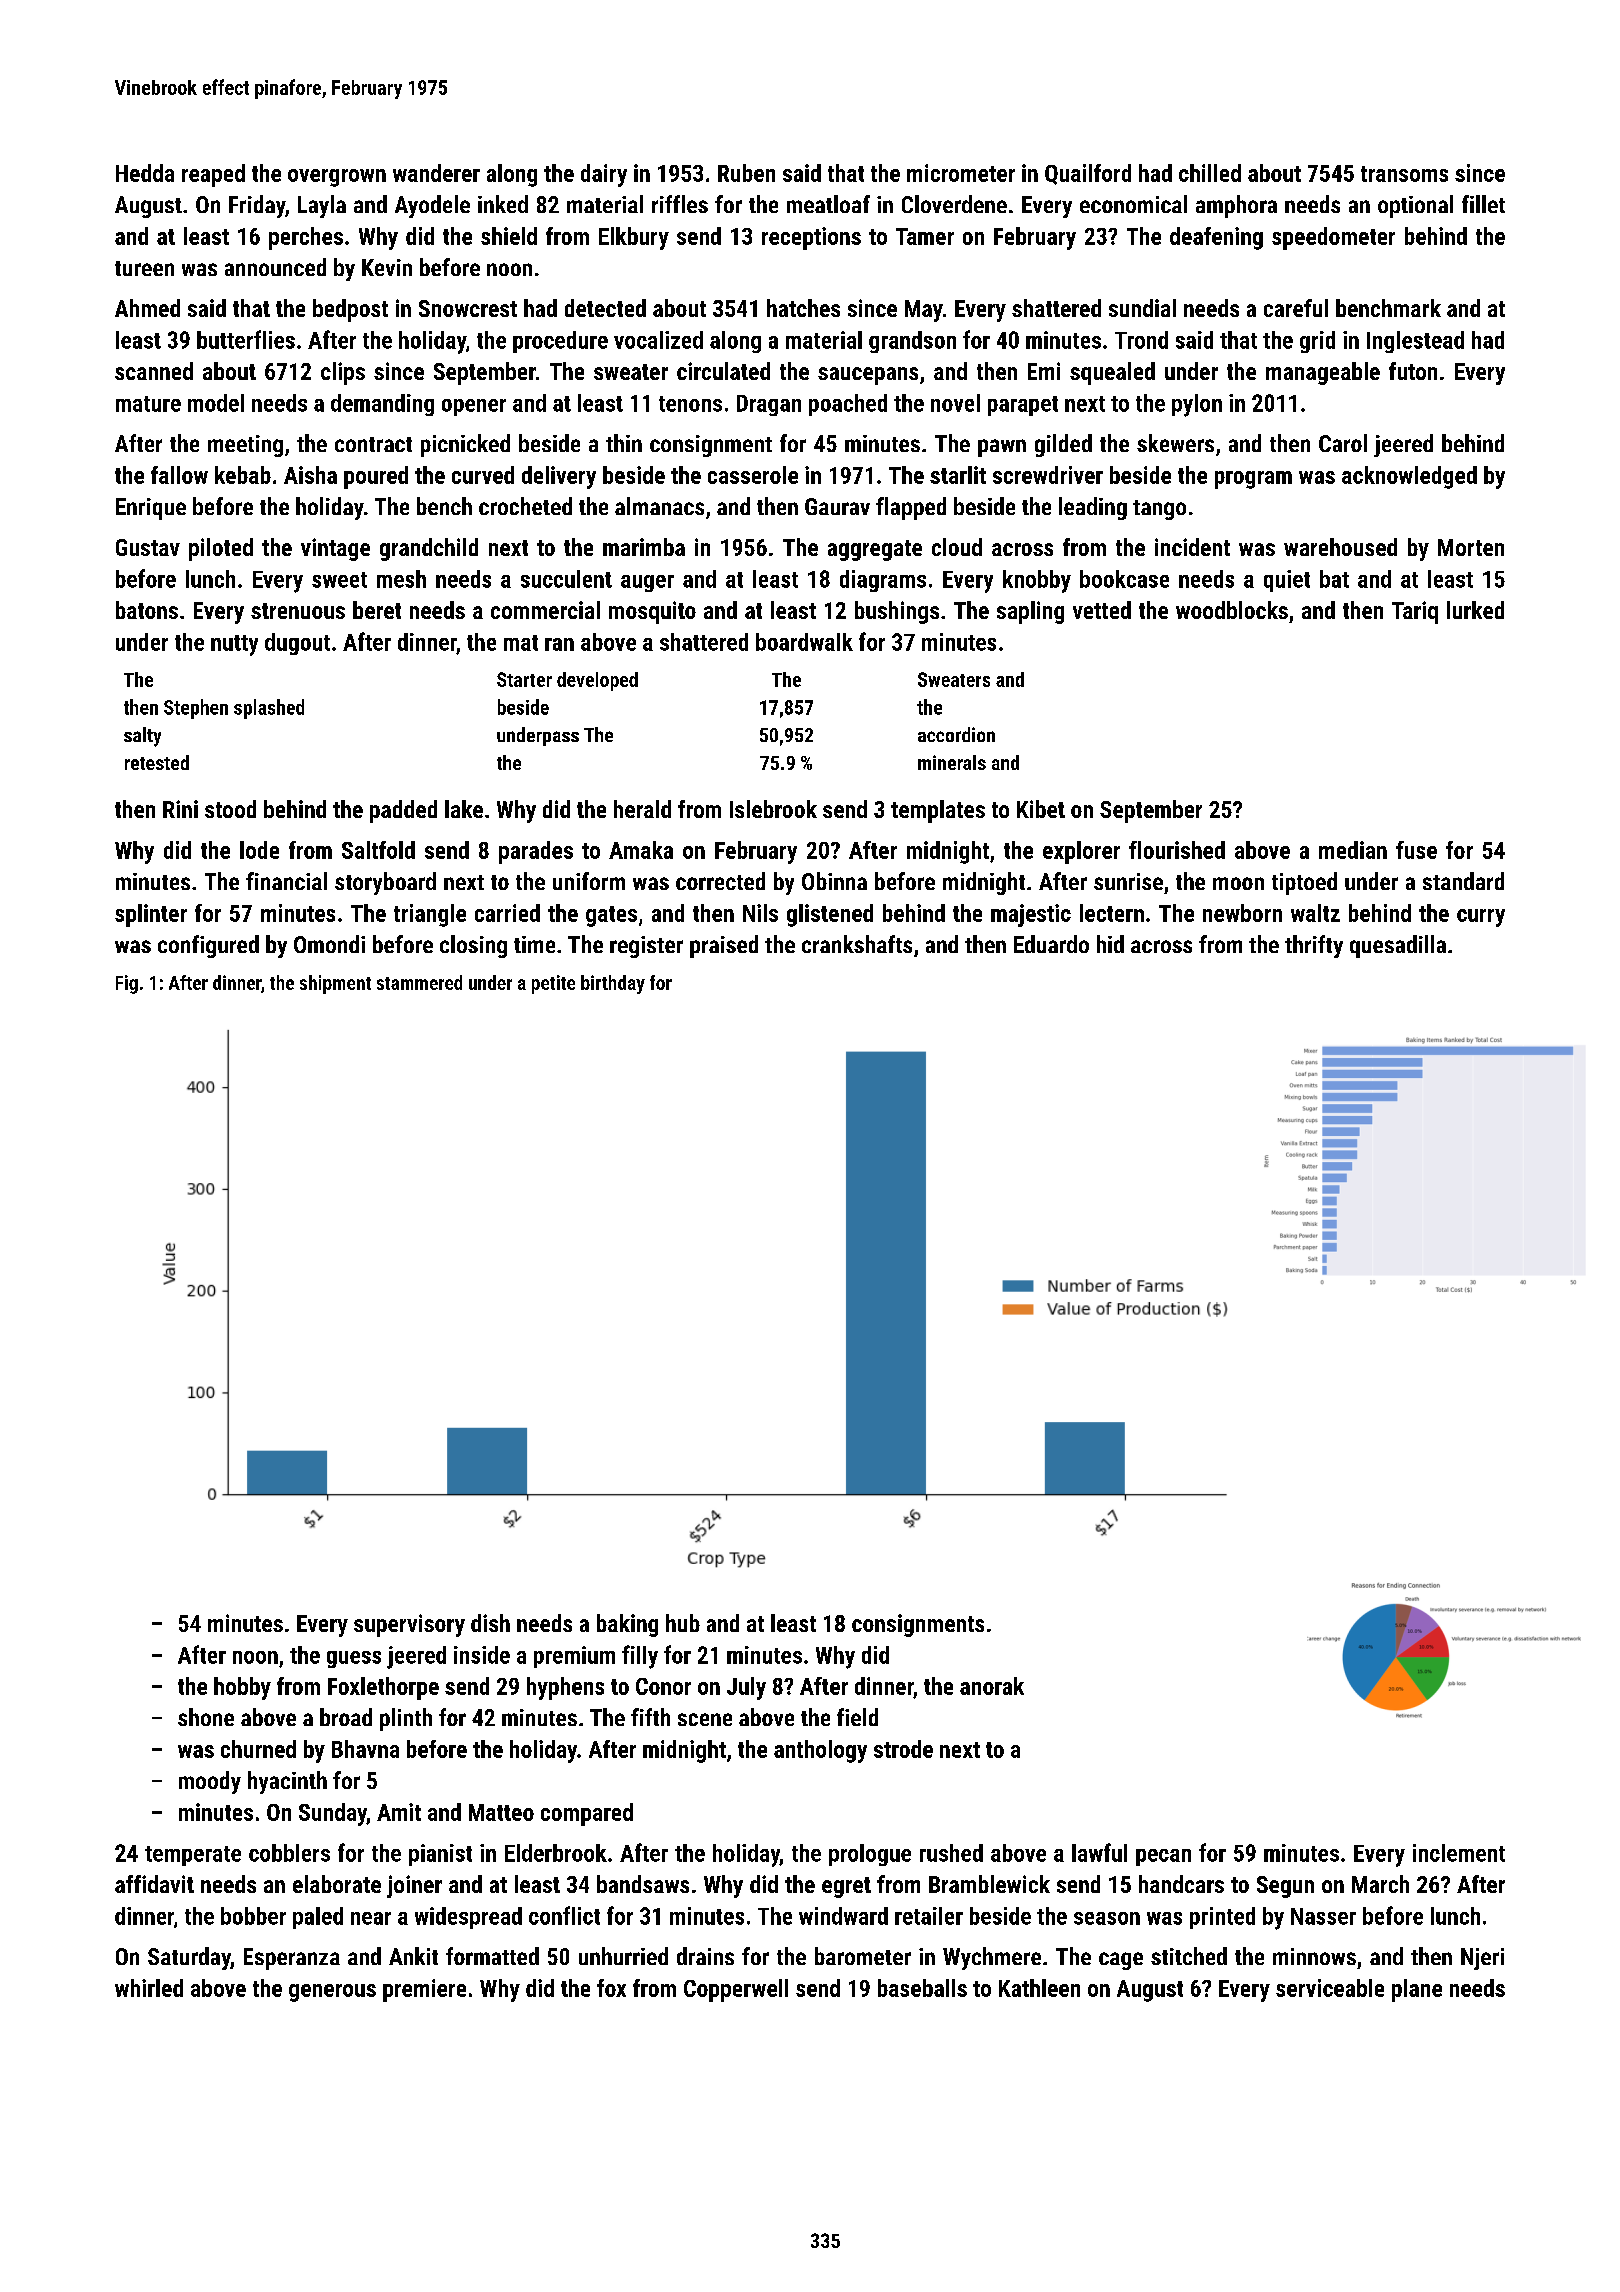 The height and width of the screenshot is (2292, 1620). I want to click on serviceable, so click(1330, 1988).
